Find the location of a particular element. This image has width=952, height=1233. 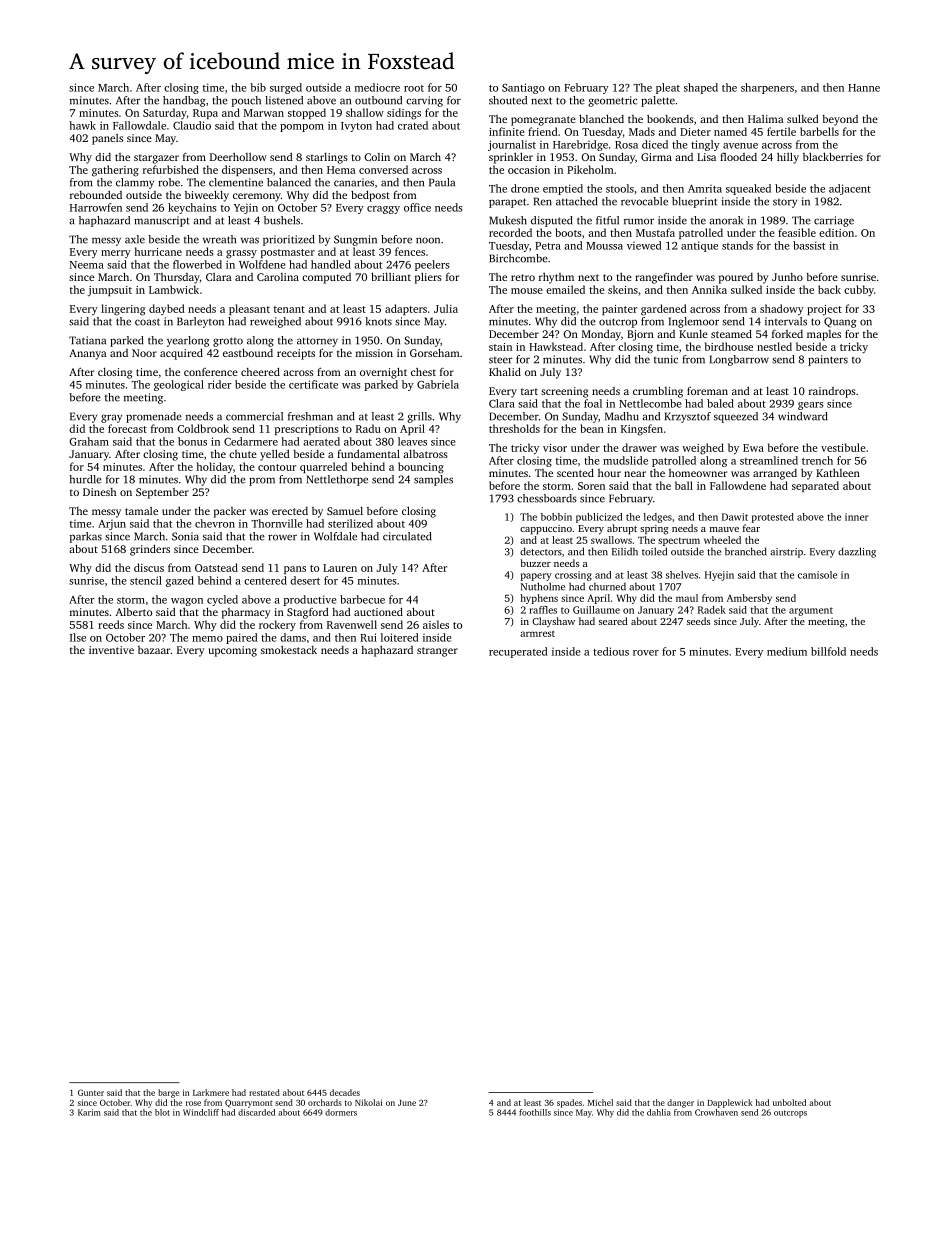

inventive is located at coordinates (111, 650).
